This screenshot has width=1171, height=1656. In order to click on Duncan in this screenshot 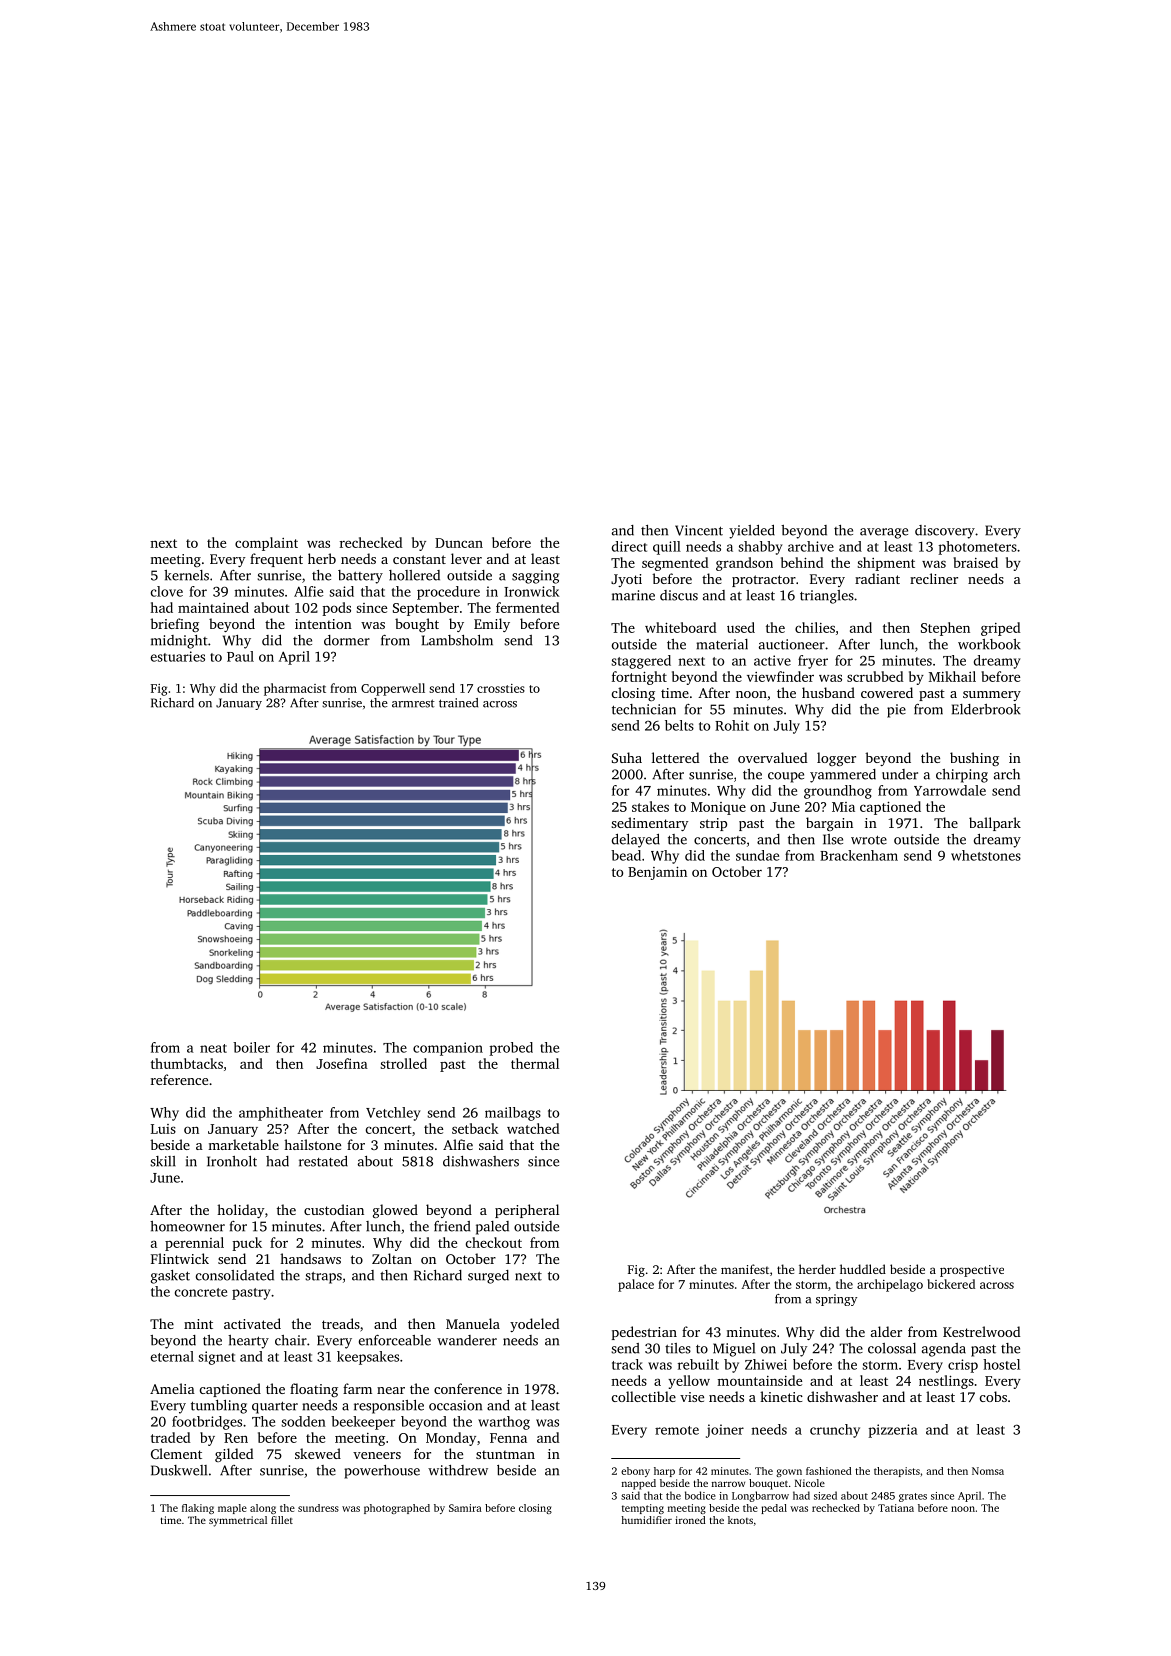, I will do `click(459, 543)`.
